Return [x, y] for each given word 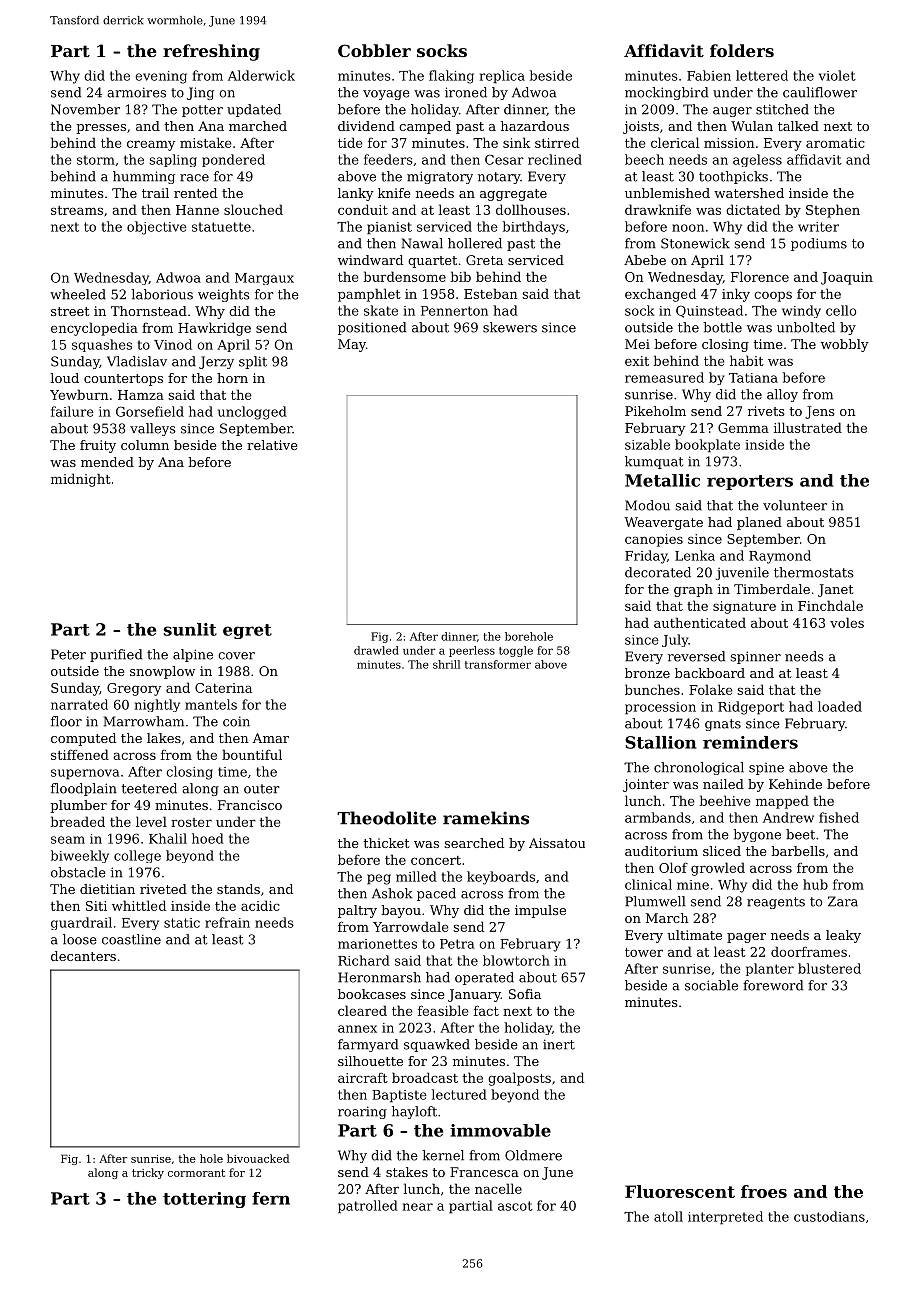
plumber [78, 806]
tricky [148, 1173]
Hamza [141, 395]
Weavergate [663, 523]
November [85, 109]
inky [736, 295]
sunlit [190, 629]
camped [425, 127]
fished [839, 817]
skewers [510, 327]
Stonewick [695, 243]
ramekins [486, 818]
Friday [646, 557]
